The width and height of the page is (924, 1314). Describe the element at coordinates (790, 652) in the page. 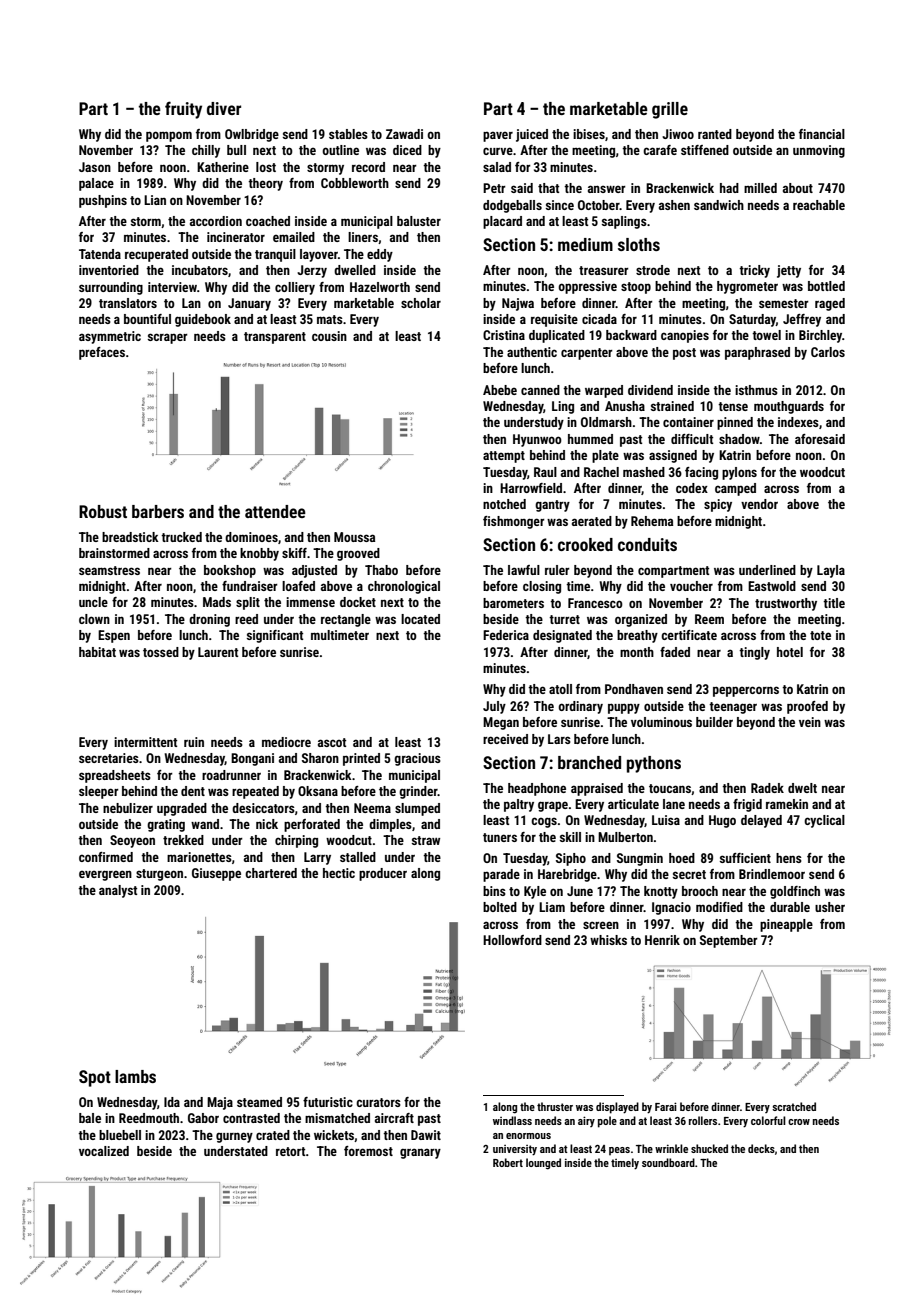

I see `hotel` at that location.
